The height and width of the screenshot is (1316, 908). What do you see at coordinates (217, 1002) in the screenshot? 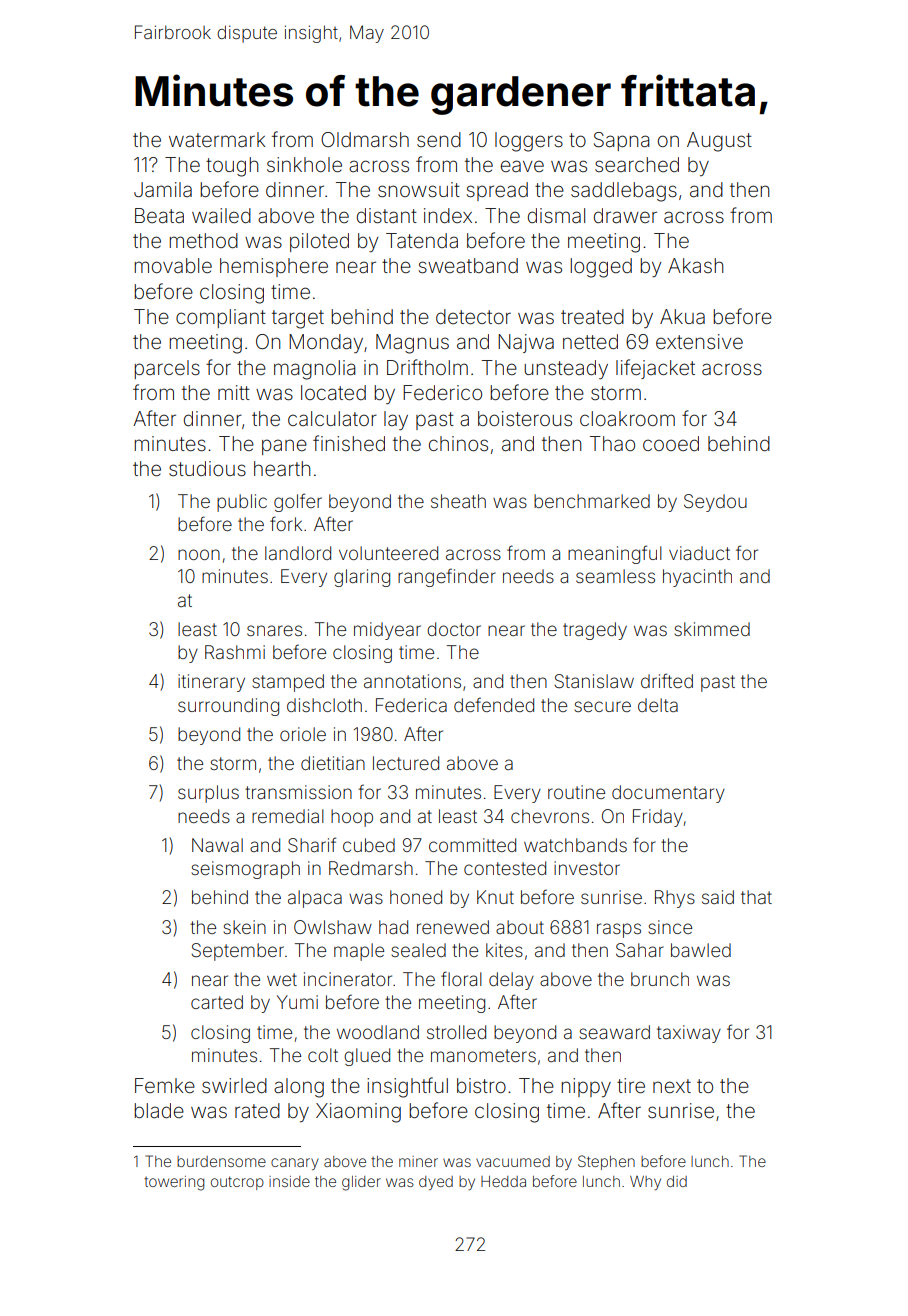
I see `carted` at bounding box center [217, 1002].
